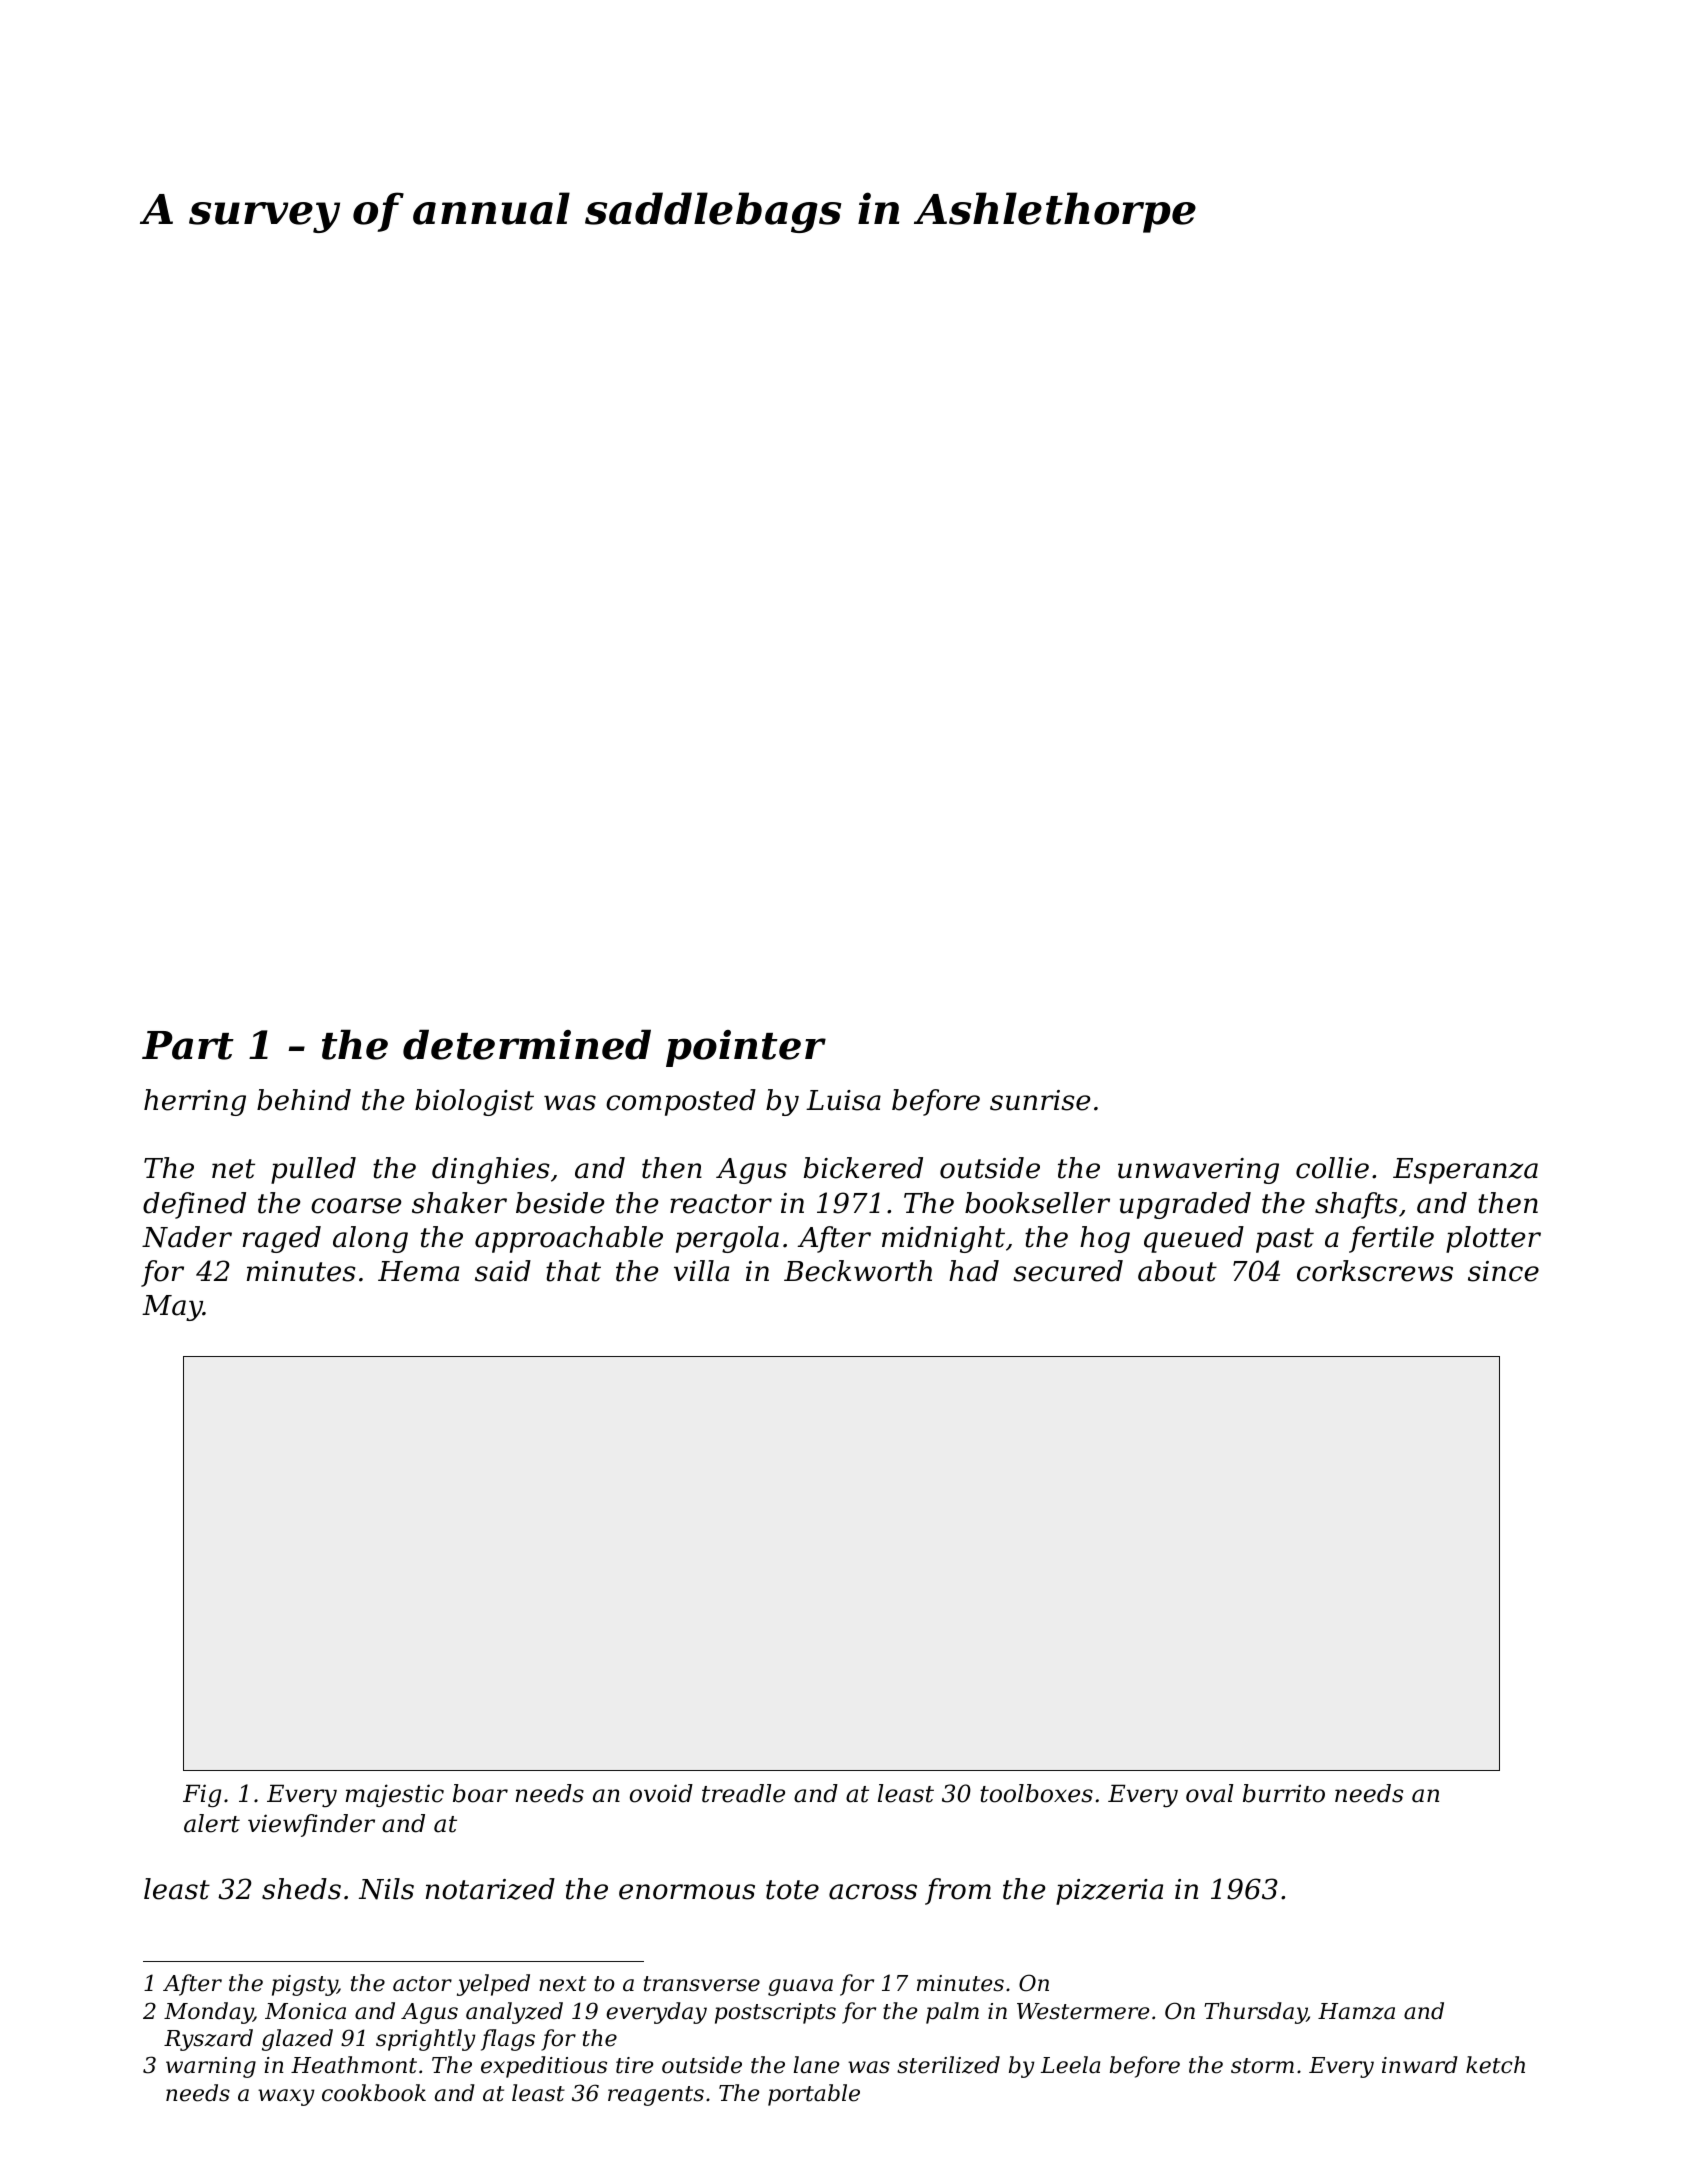 The image size is (1683, 2178). Describe the element at coordinates (1375, 1271) in the document. I see `corkscrews` at that location.
